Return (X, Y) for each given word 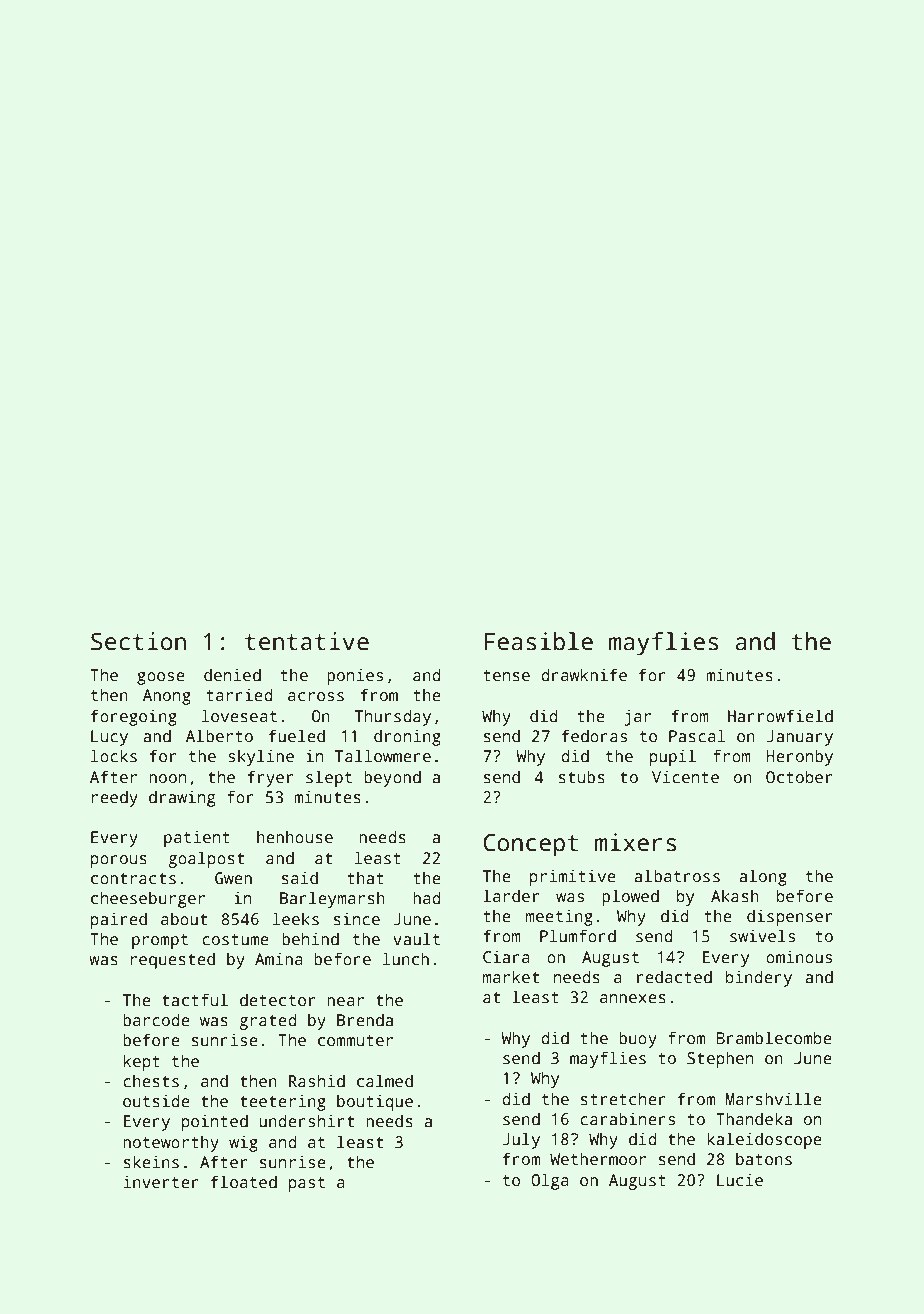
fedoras (594, 736)
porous (119, 861)
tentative (307, 641)
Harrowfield (780, 716)
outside (156, 1101)
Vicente (685, 776)
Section (138, 641)
